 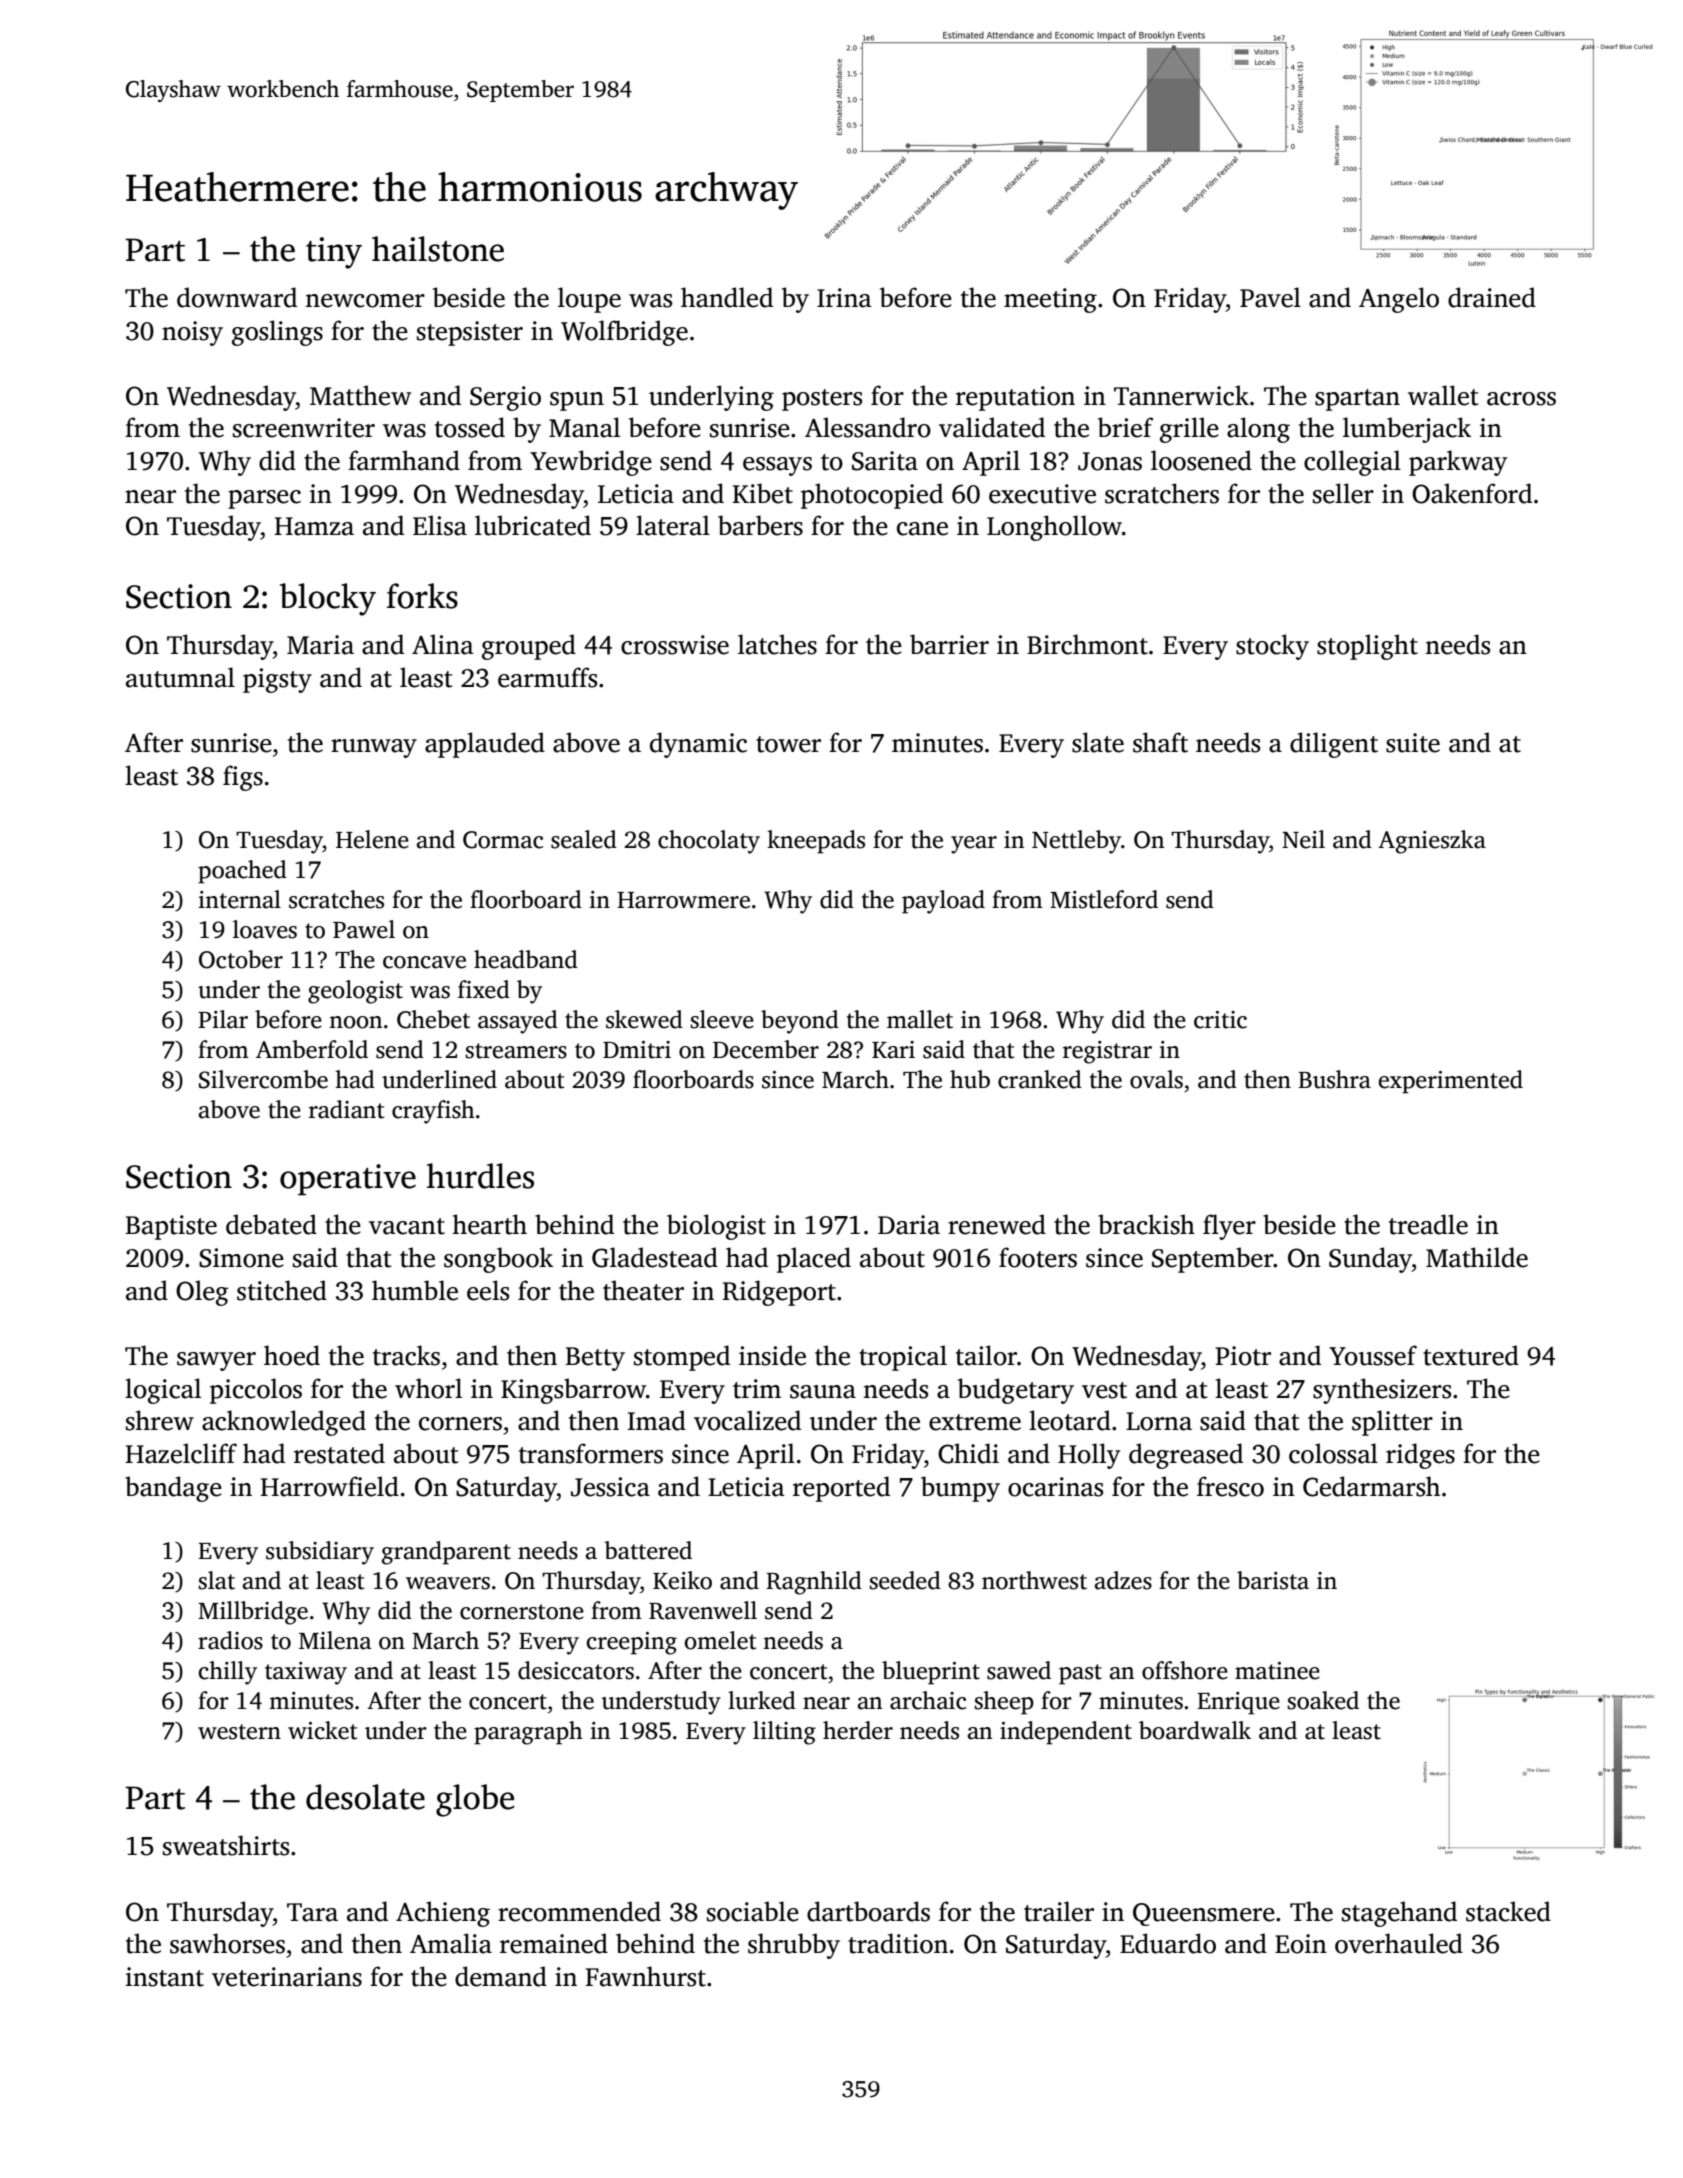 What do you see at coordinates (1492, 297) in the image?
I see `drained` at bounding box center [1492, 297].
